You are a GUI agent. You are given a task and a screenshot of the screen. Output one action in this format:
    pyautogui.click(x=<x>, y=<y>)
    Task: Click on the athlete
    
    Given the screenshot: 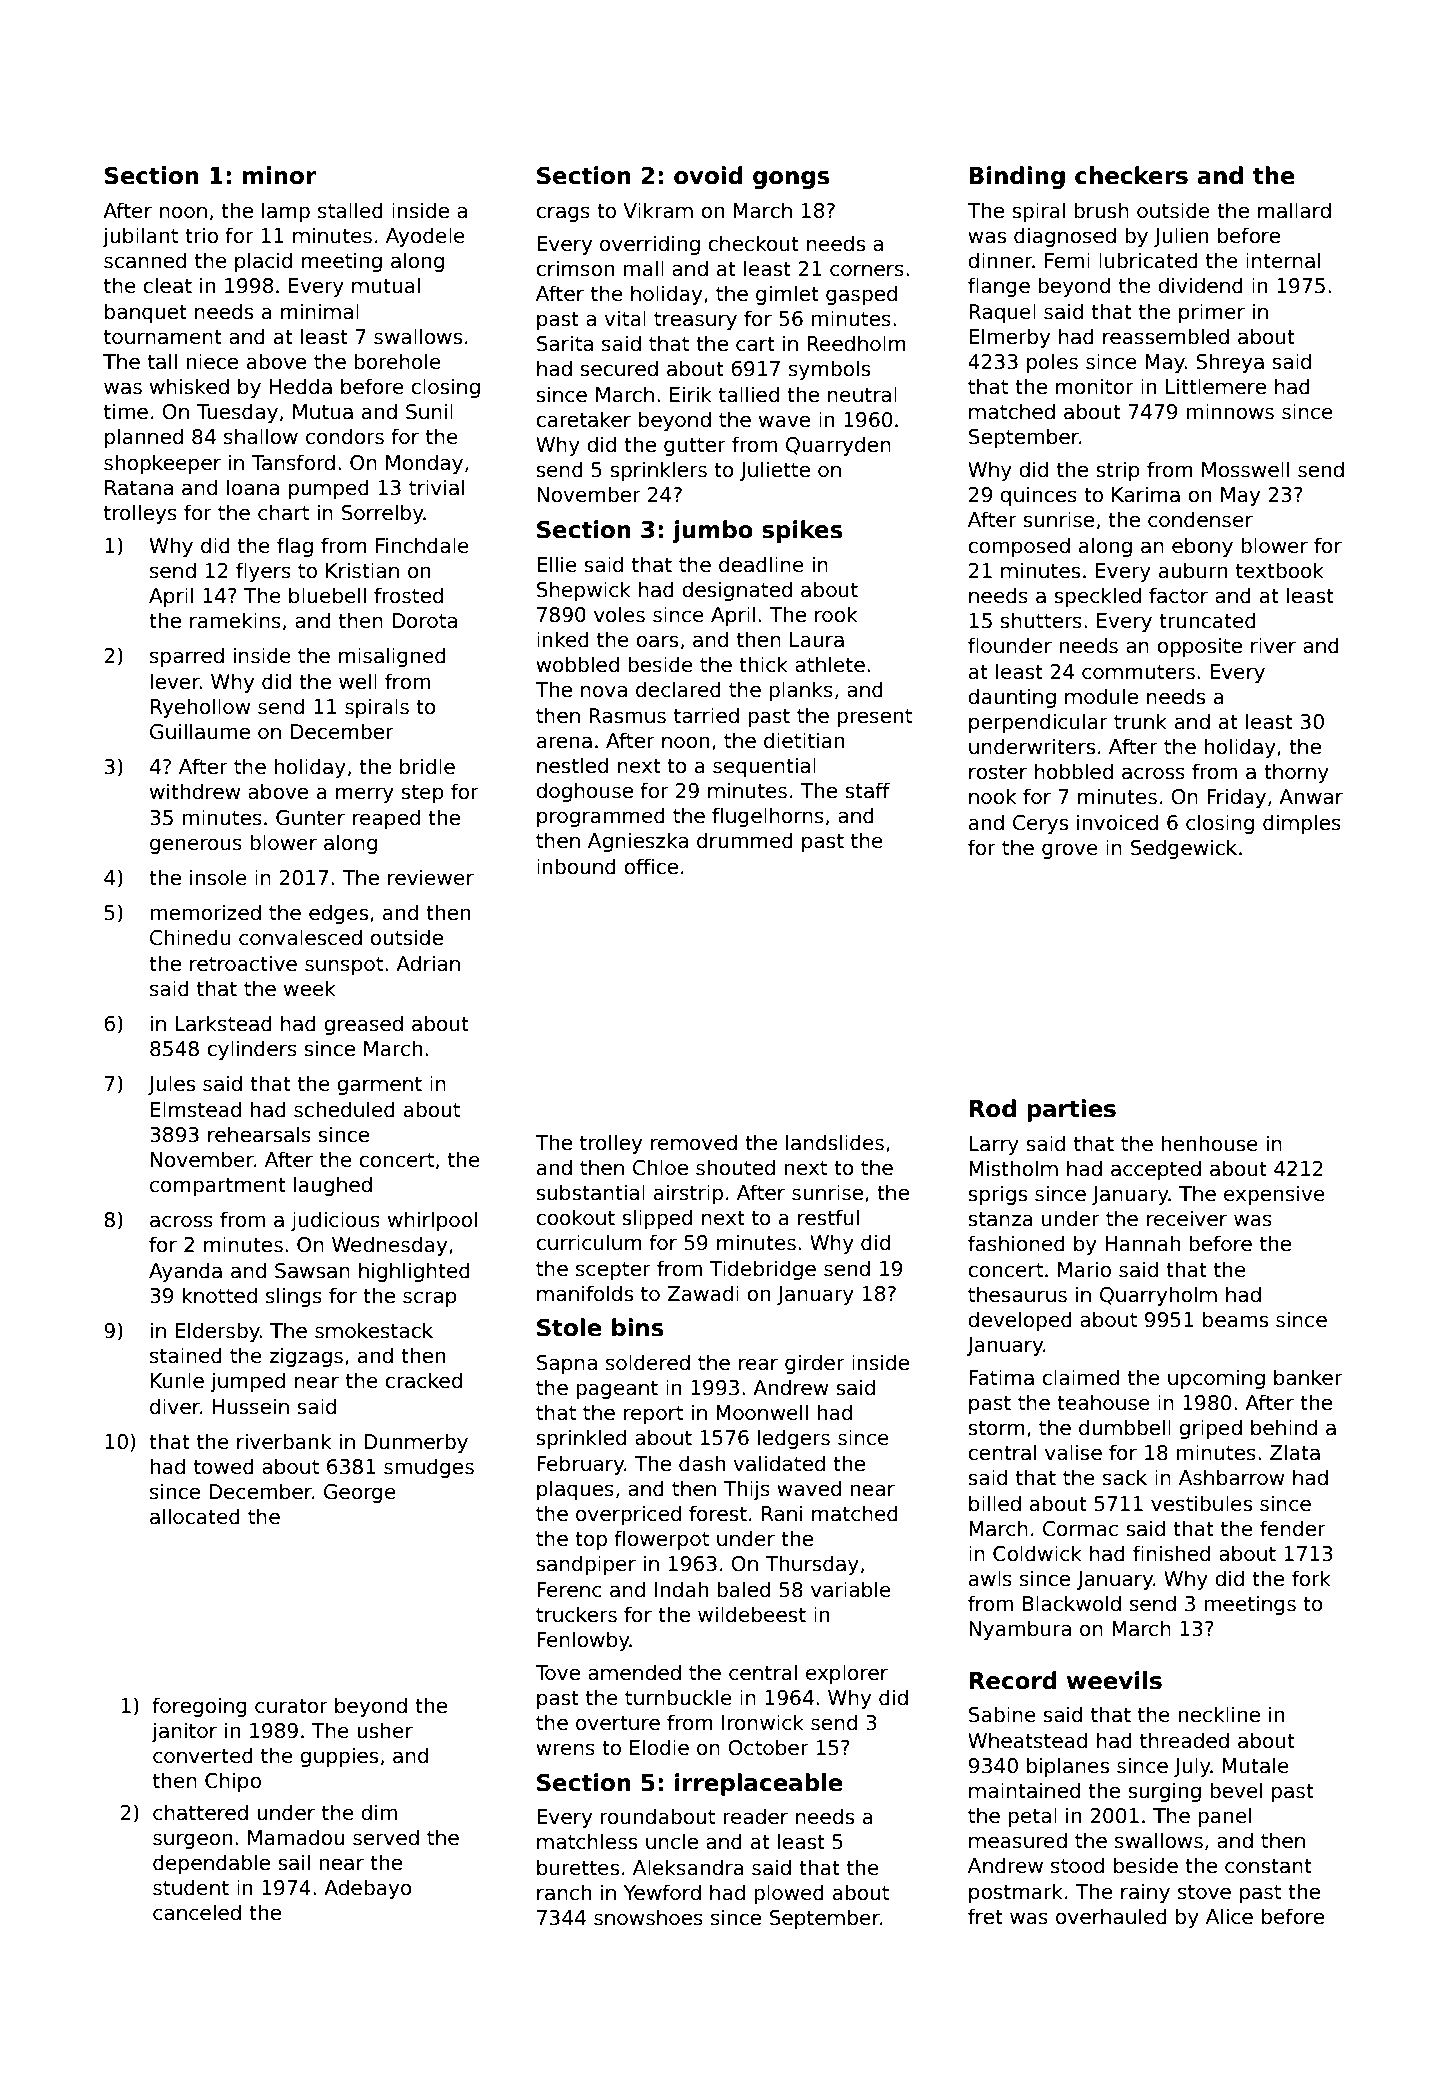 What is the action you would take?
    pyautogui.click(x=830, y=664)
